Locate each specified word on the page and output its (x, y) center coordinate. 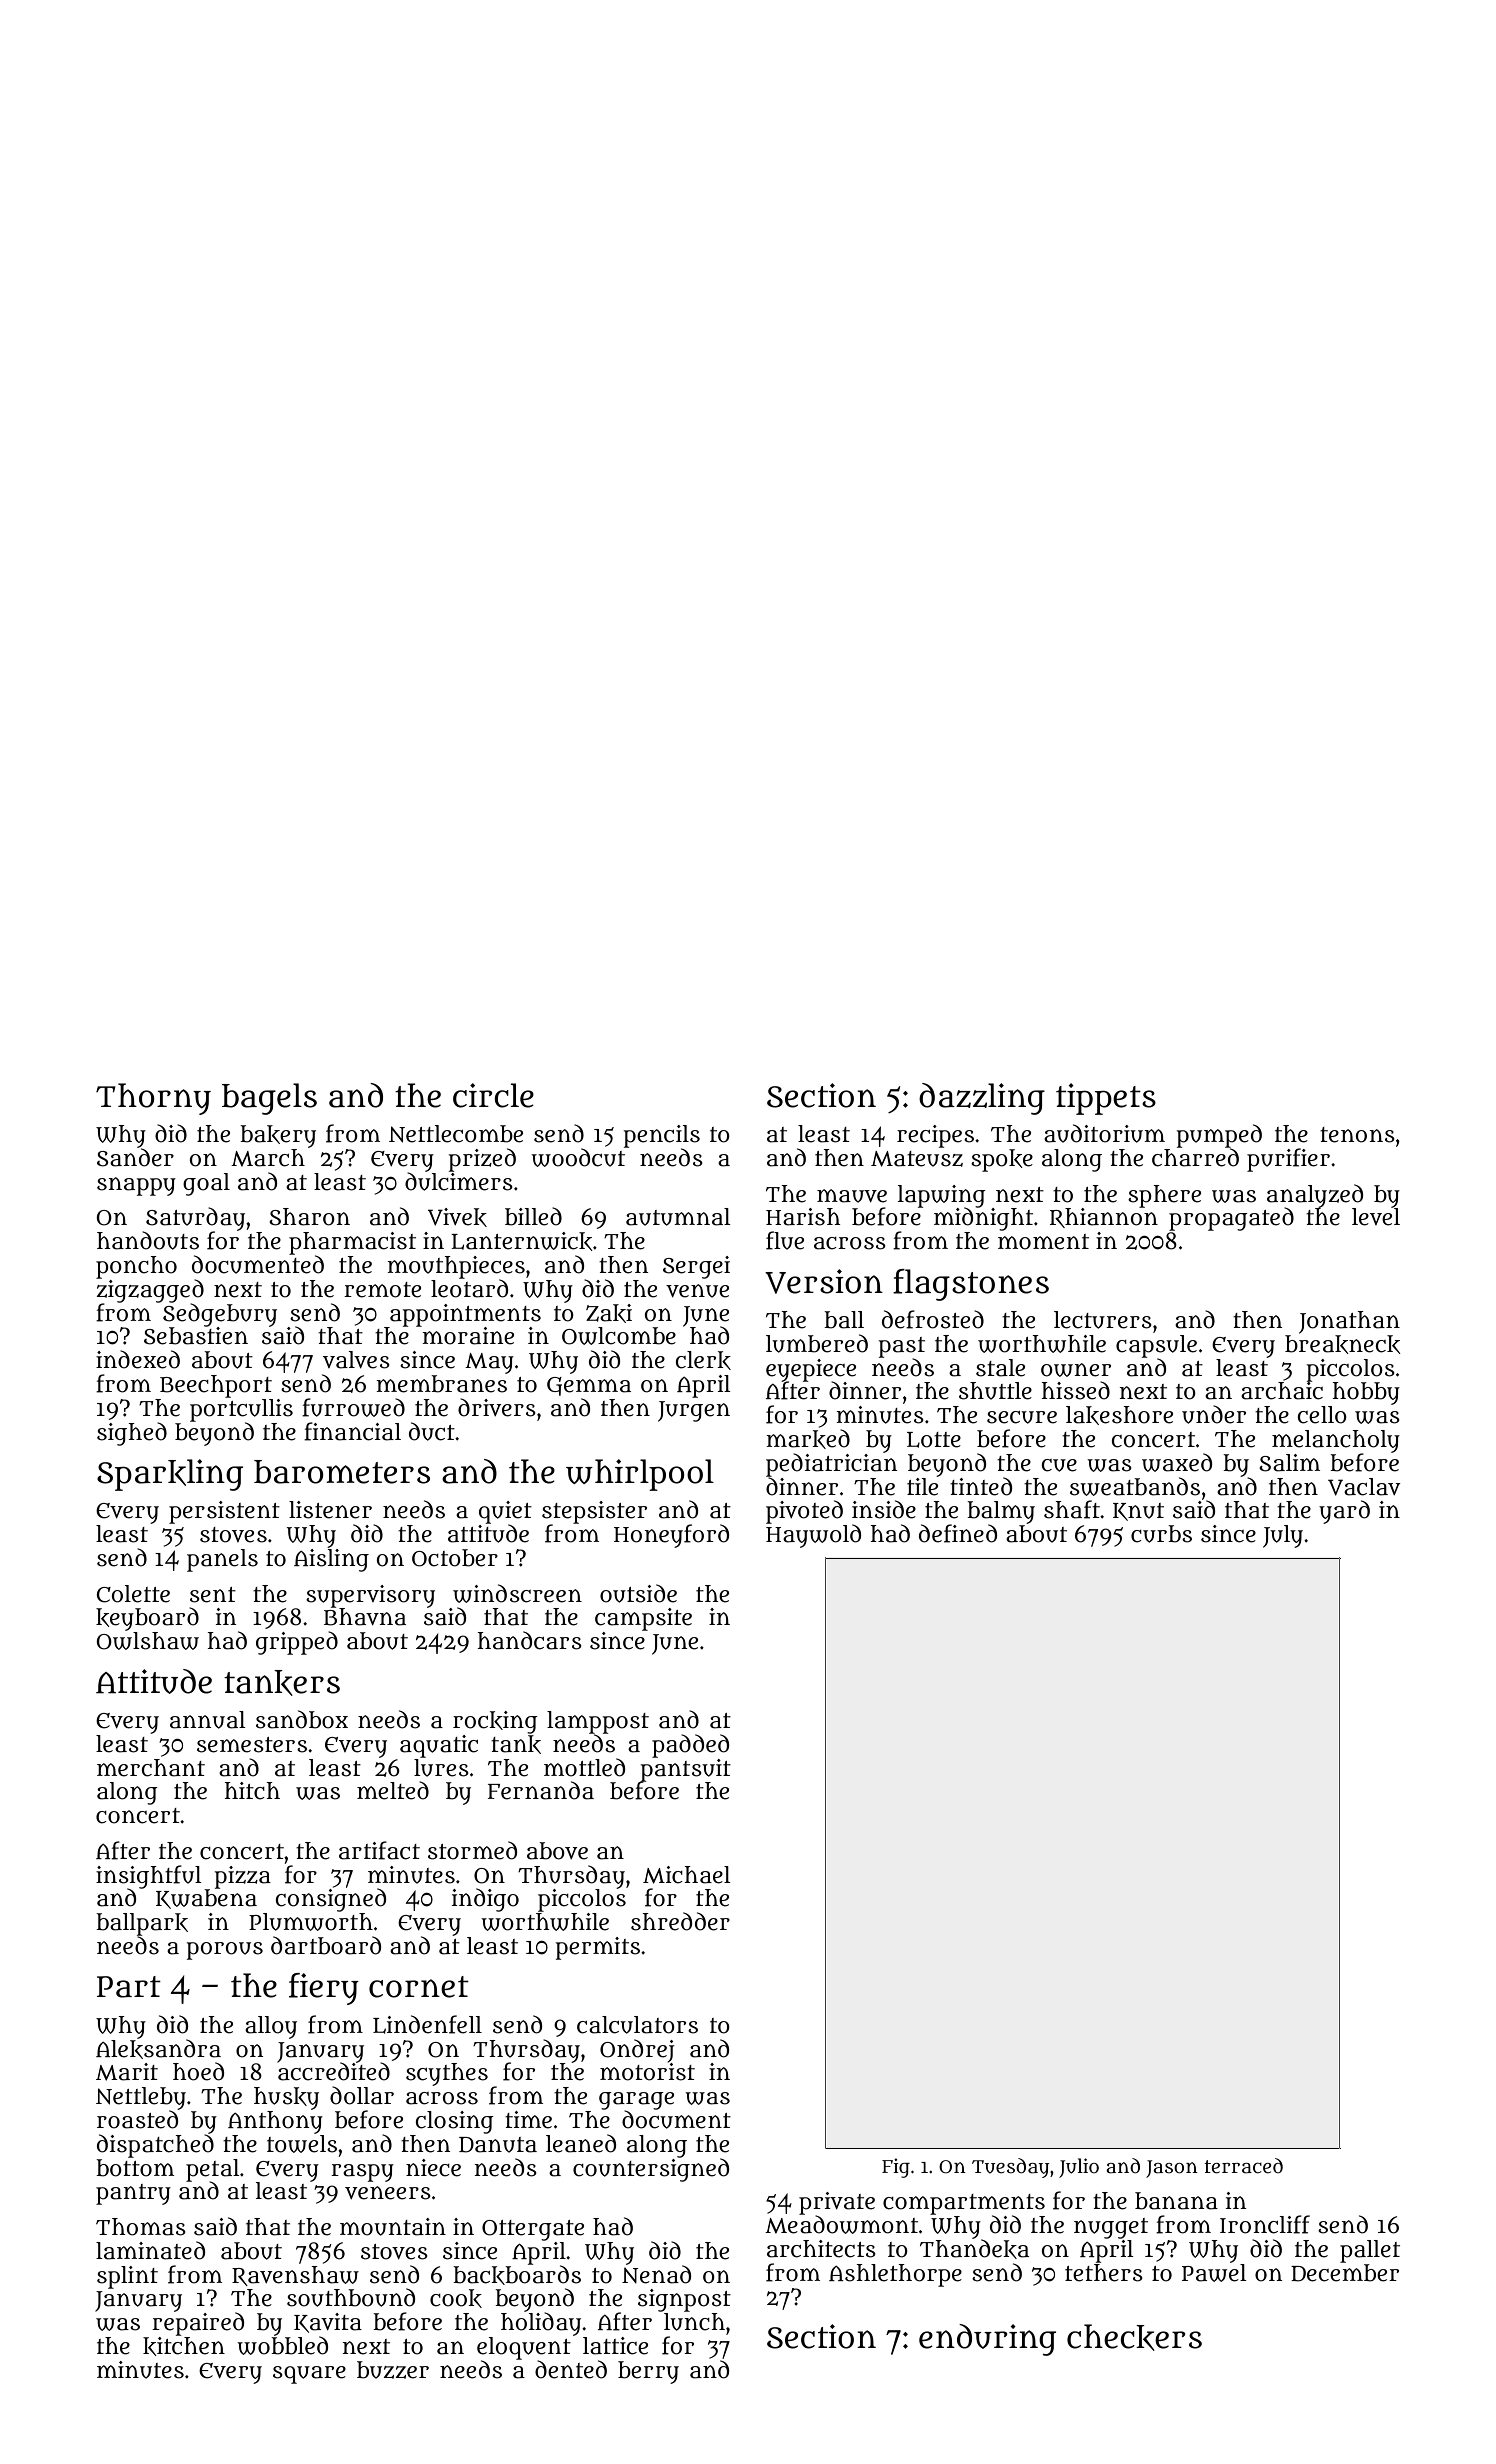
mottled (584, 1767)
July (1283, 1536)
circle (493, 1095)
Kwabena (206, 1899)
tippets (1106, 1099)
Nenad (656, 2274)
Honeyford (671, 1536)
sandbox (302, 1719)
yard (1344, 1512)
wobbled (282, 2345)
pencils (662, 1136)
